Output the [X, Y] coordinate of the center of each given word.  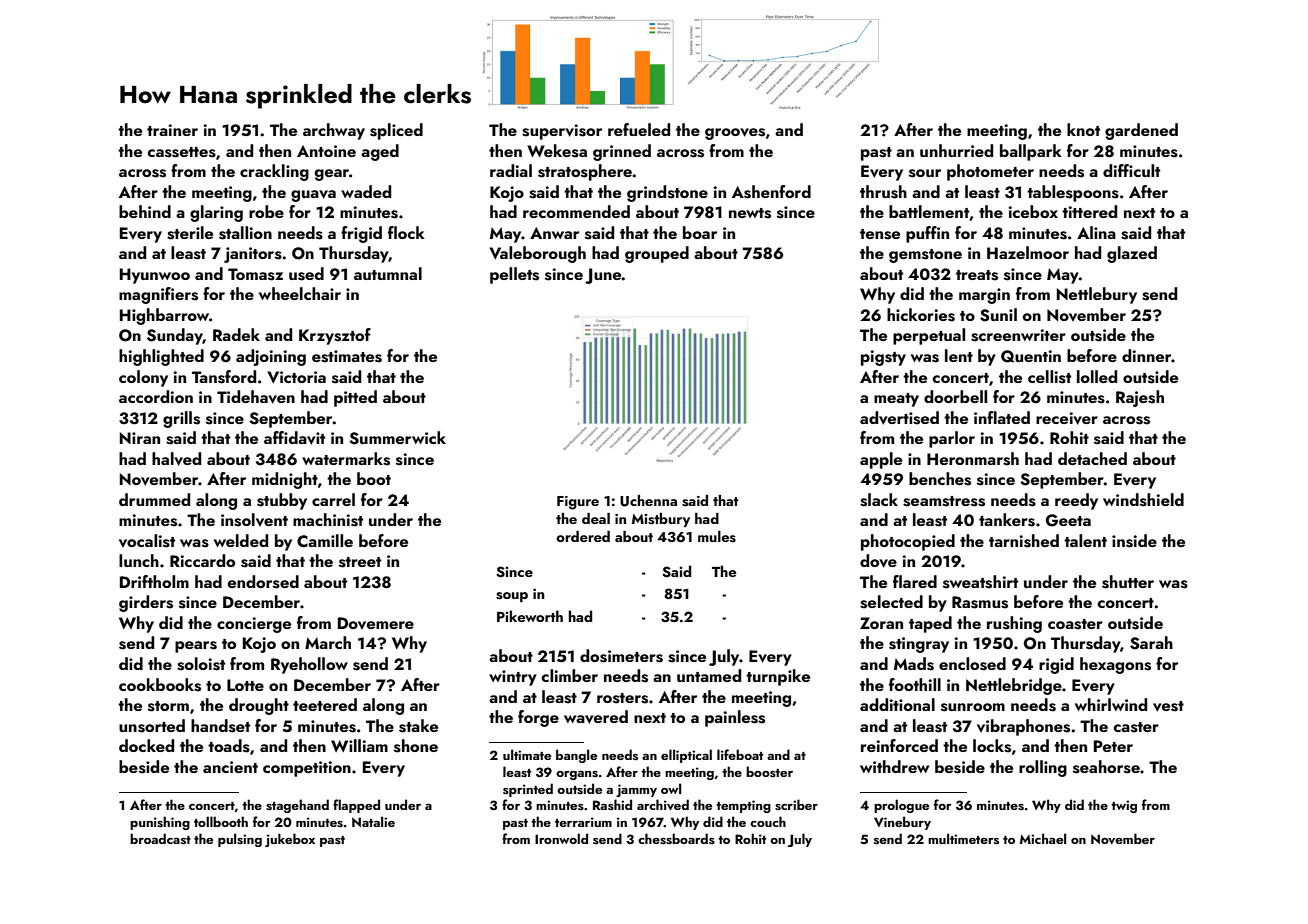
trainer [172, 130]
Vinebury [902, 823]
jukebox [290, 840]
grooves [735, 134]
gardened [1141, 131]
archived [663, 805]
